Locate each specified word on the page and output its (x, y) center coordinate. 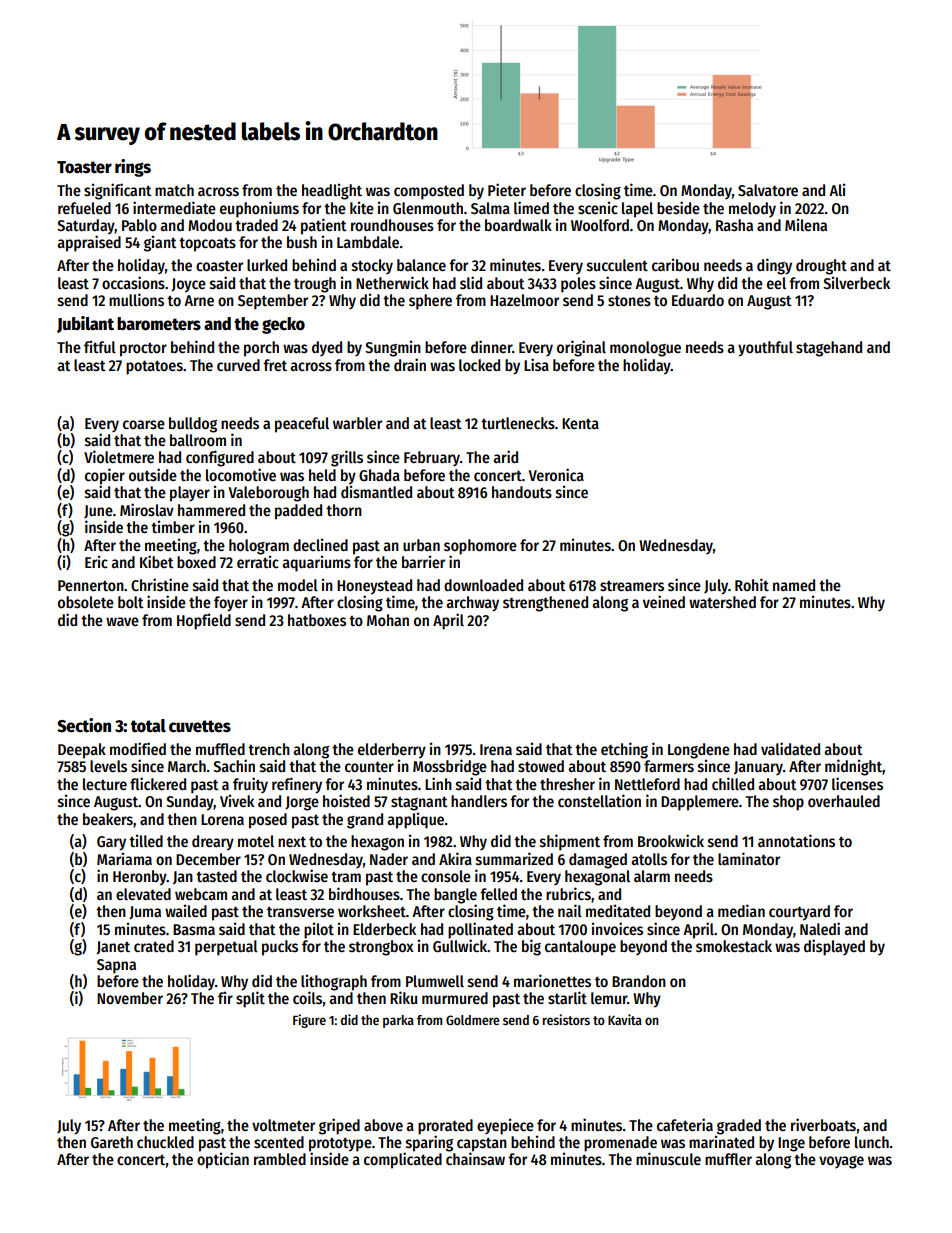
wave (122, 621)
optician (223, 1160)
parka (398, 1021)
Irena (496, 749)
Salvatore (768, 190)
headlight (332, 191)
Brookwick (671, 840)
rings (133, 168)
